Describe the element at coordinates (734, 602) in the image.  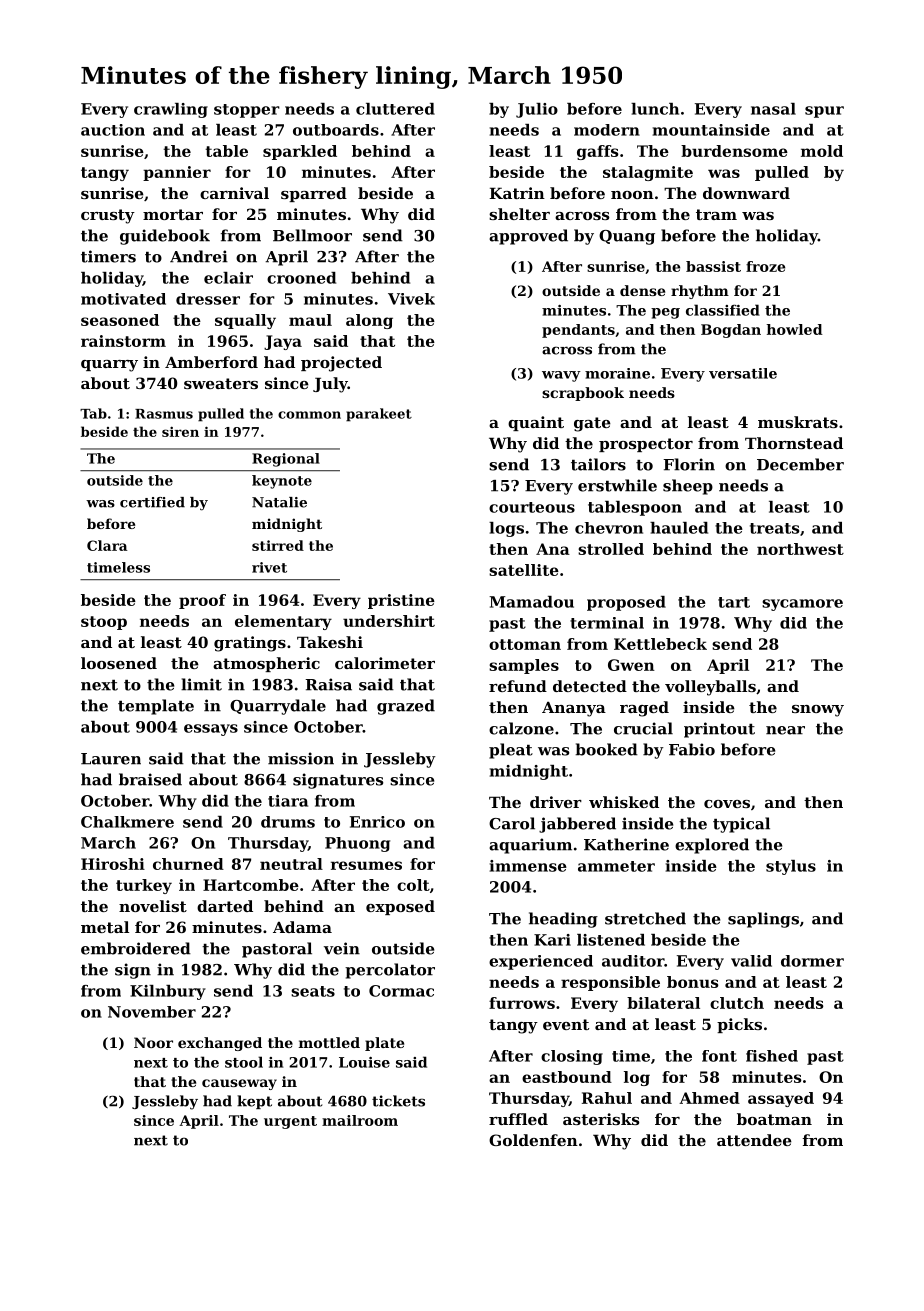
I see `tart` at that location.
